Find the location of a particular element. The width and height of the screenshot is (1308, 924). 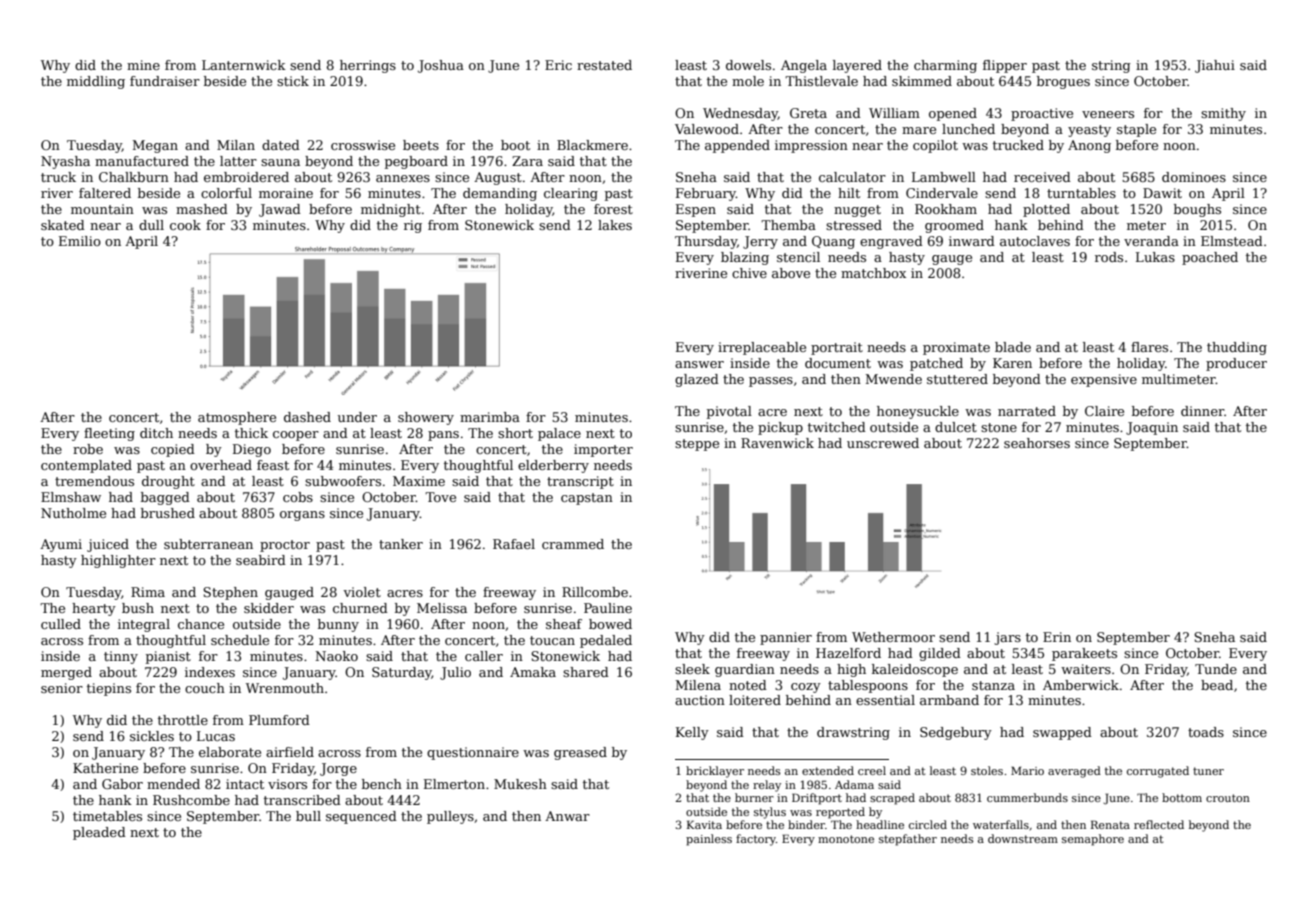

Chalkburn is located at coordinates (134, 177).
